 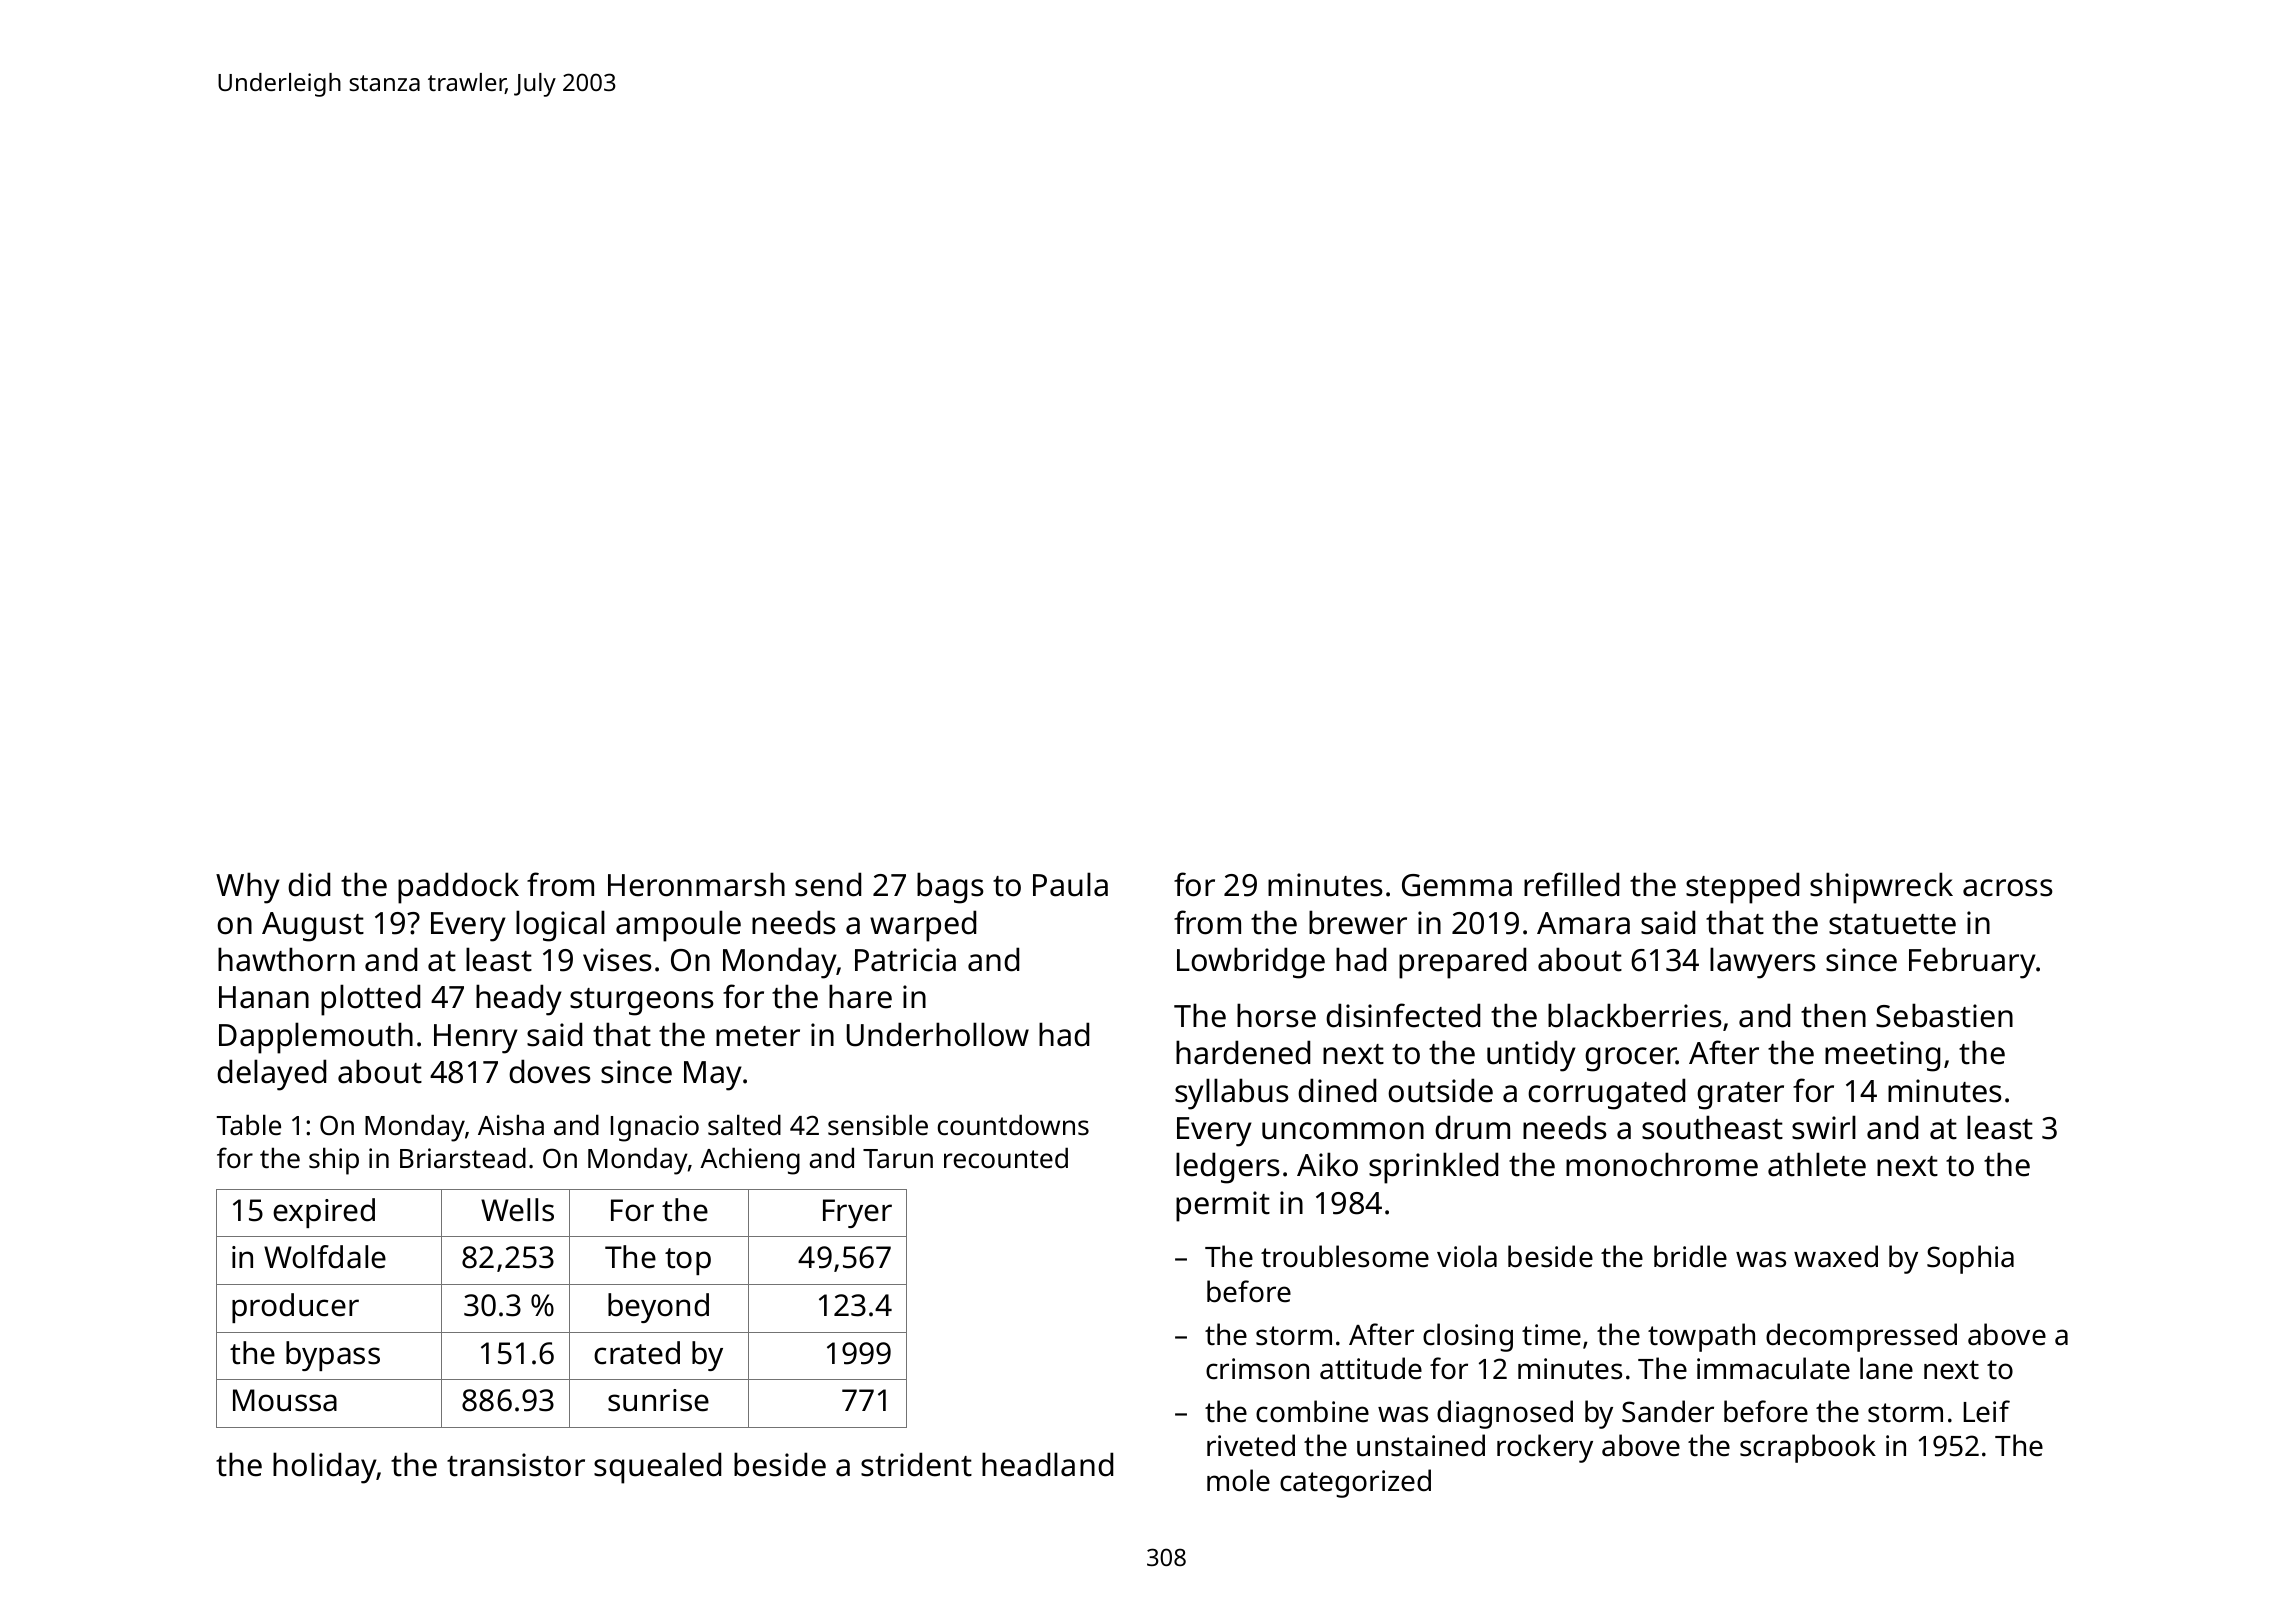 I want to click on brewer, so click(x=1358, y=922).
